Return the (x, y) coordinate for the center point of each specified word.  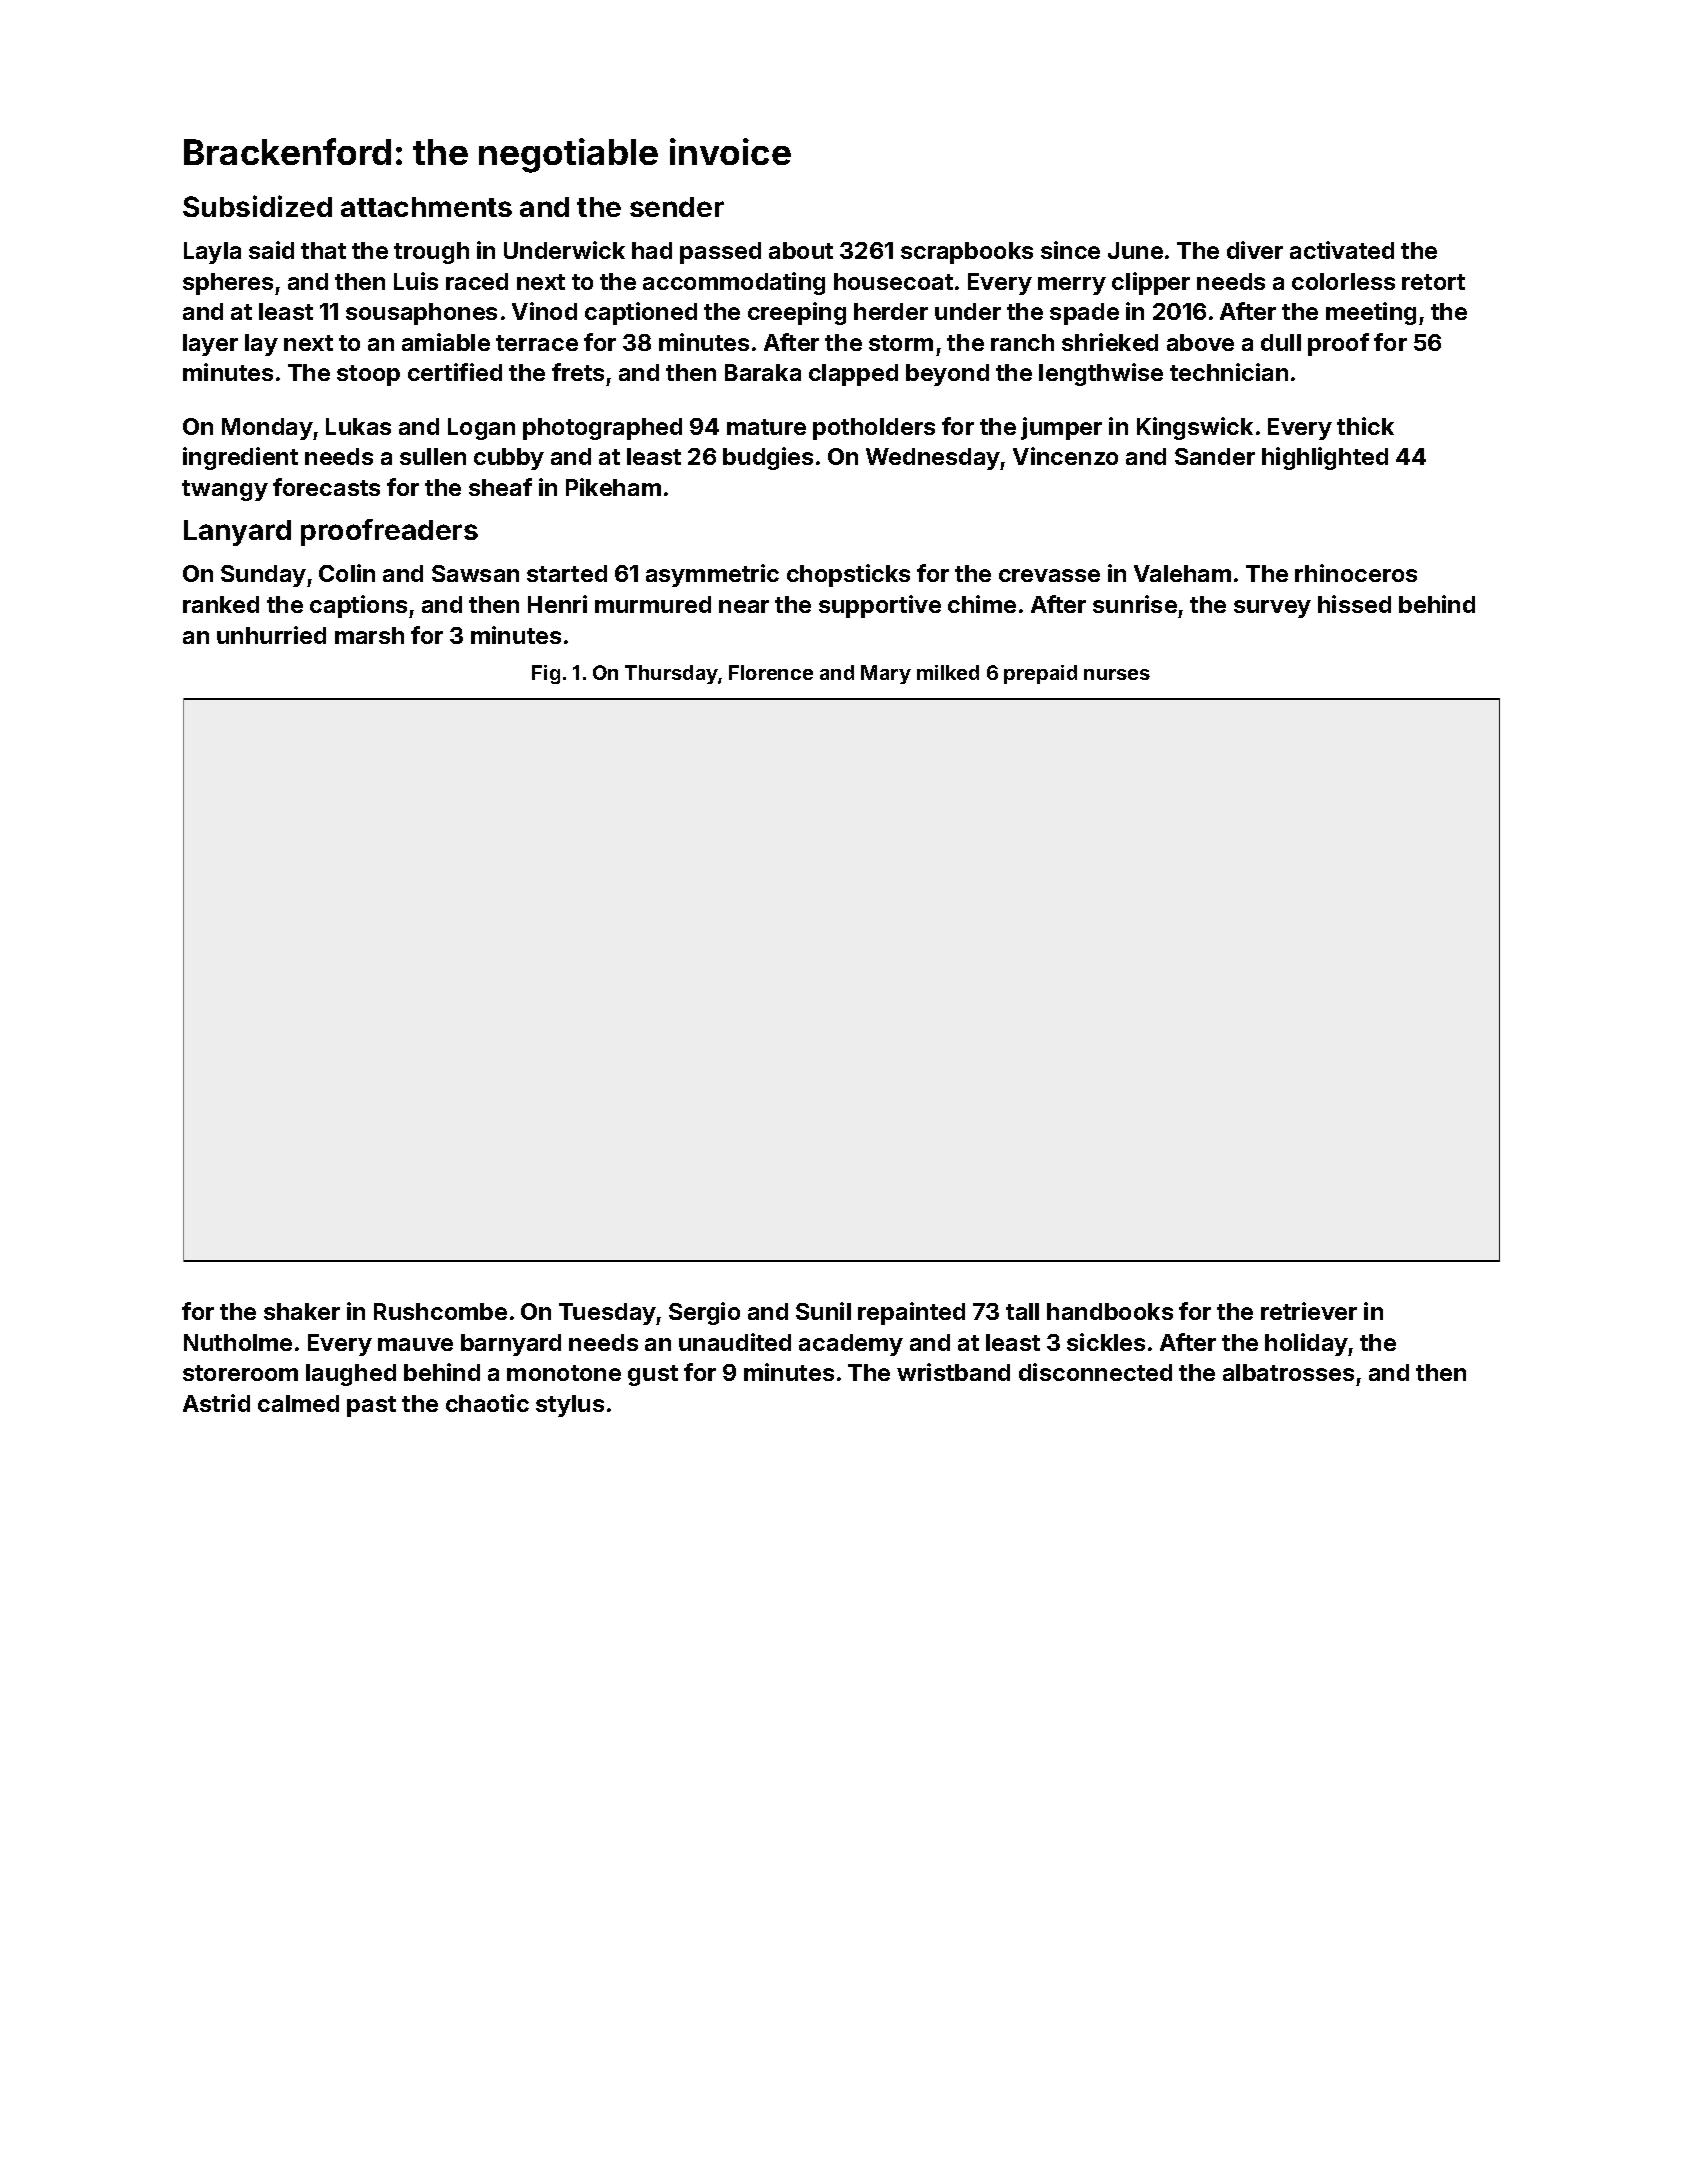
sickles (1106, 1342)
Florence (771, 672)
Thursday (672, 674)
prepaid (1040, 674)
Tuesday (607, 1314)
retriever (1309, 1311)
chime (982, 604)
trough (431, 253)
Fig (546, 674)
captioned (641, 313)
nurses (1117, 674)
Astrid (216, 1403)
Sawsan (475, 573)
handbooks (1110, 1311)
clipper (1151, 283)
